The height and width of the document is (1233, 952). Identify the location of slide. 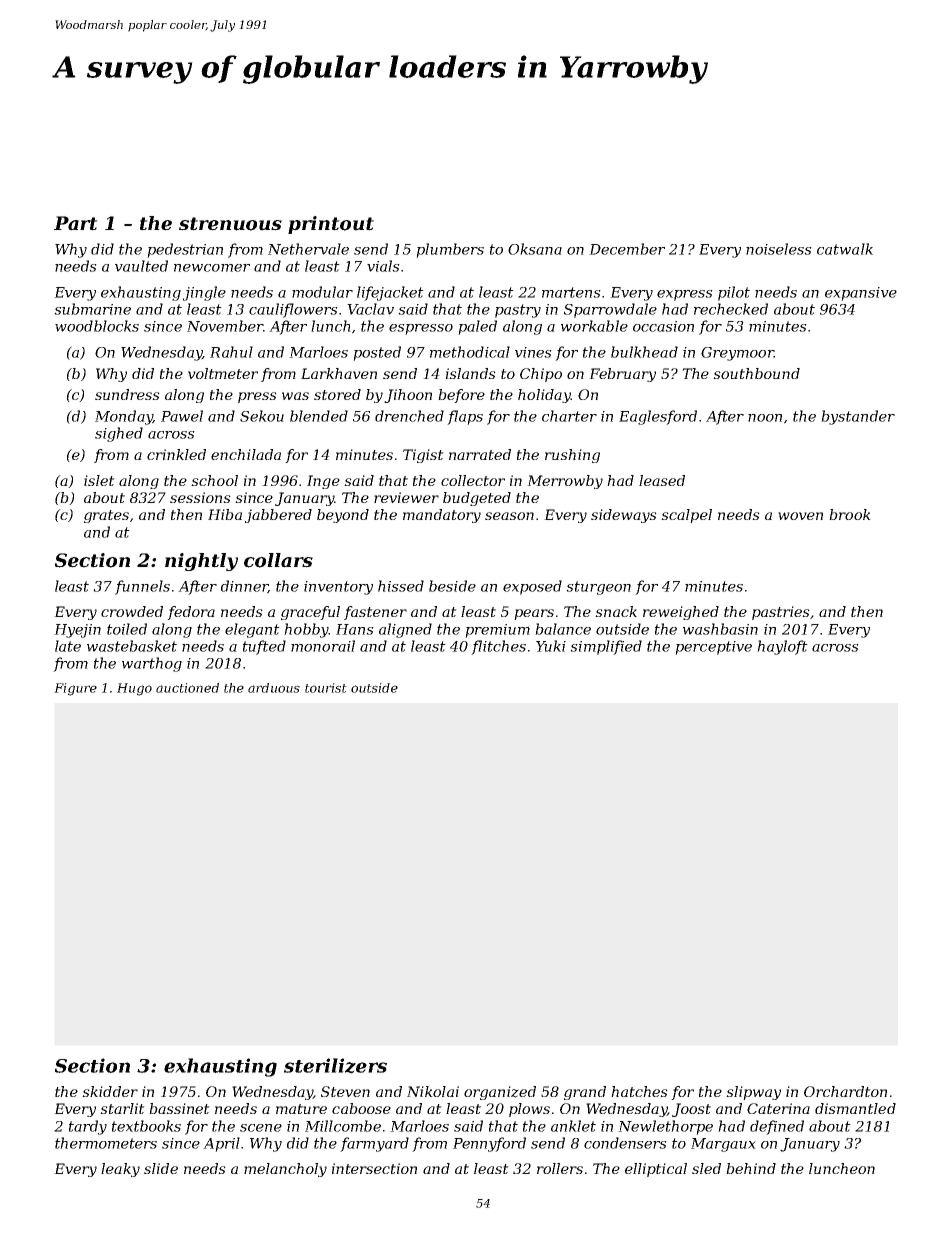
(161, 1168).
